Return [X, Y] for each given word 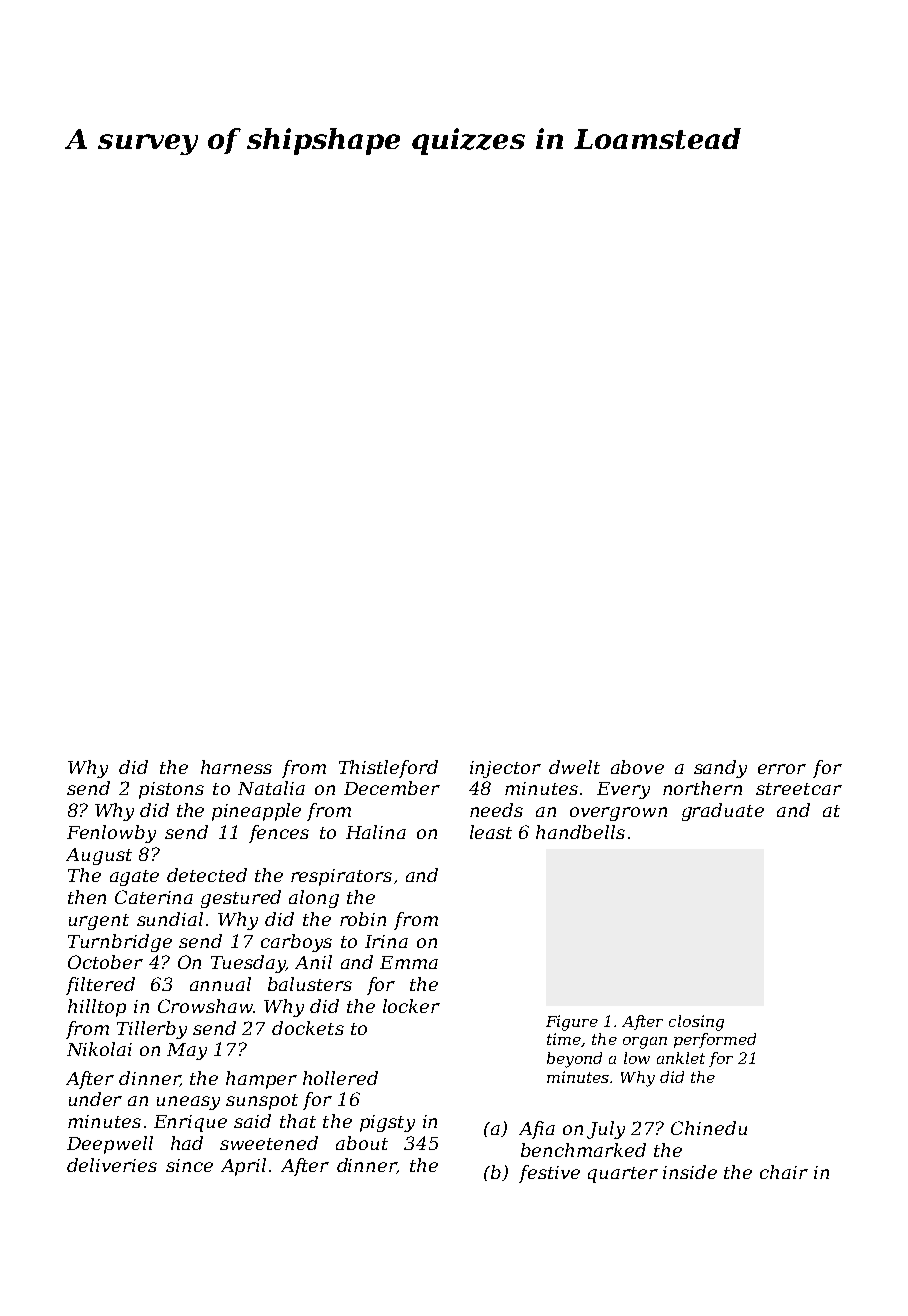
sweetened [269, 1143]
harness [236, 767]
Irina [386, 941]
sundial [170, 919]
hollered [340, 1078]
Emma [409, 962]
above [637, 767]
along [314, 899]
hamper [261, 1080]
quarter [623, 1175]
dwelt [574, 767]
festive [549, 1174]
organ [645, 1043]
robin [363, 919]
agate [134, 878]
